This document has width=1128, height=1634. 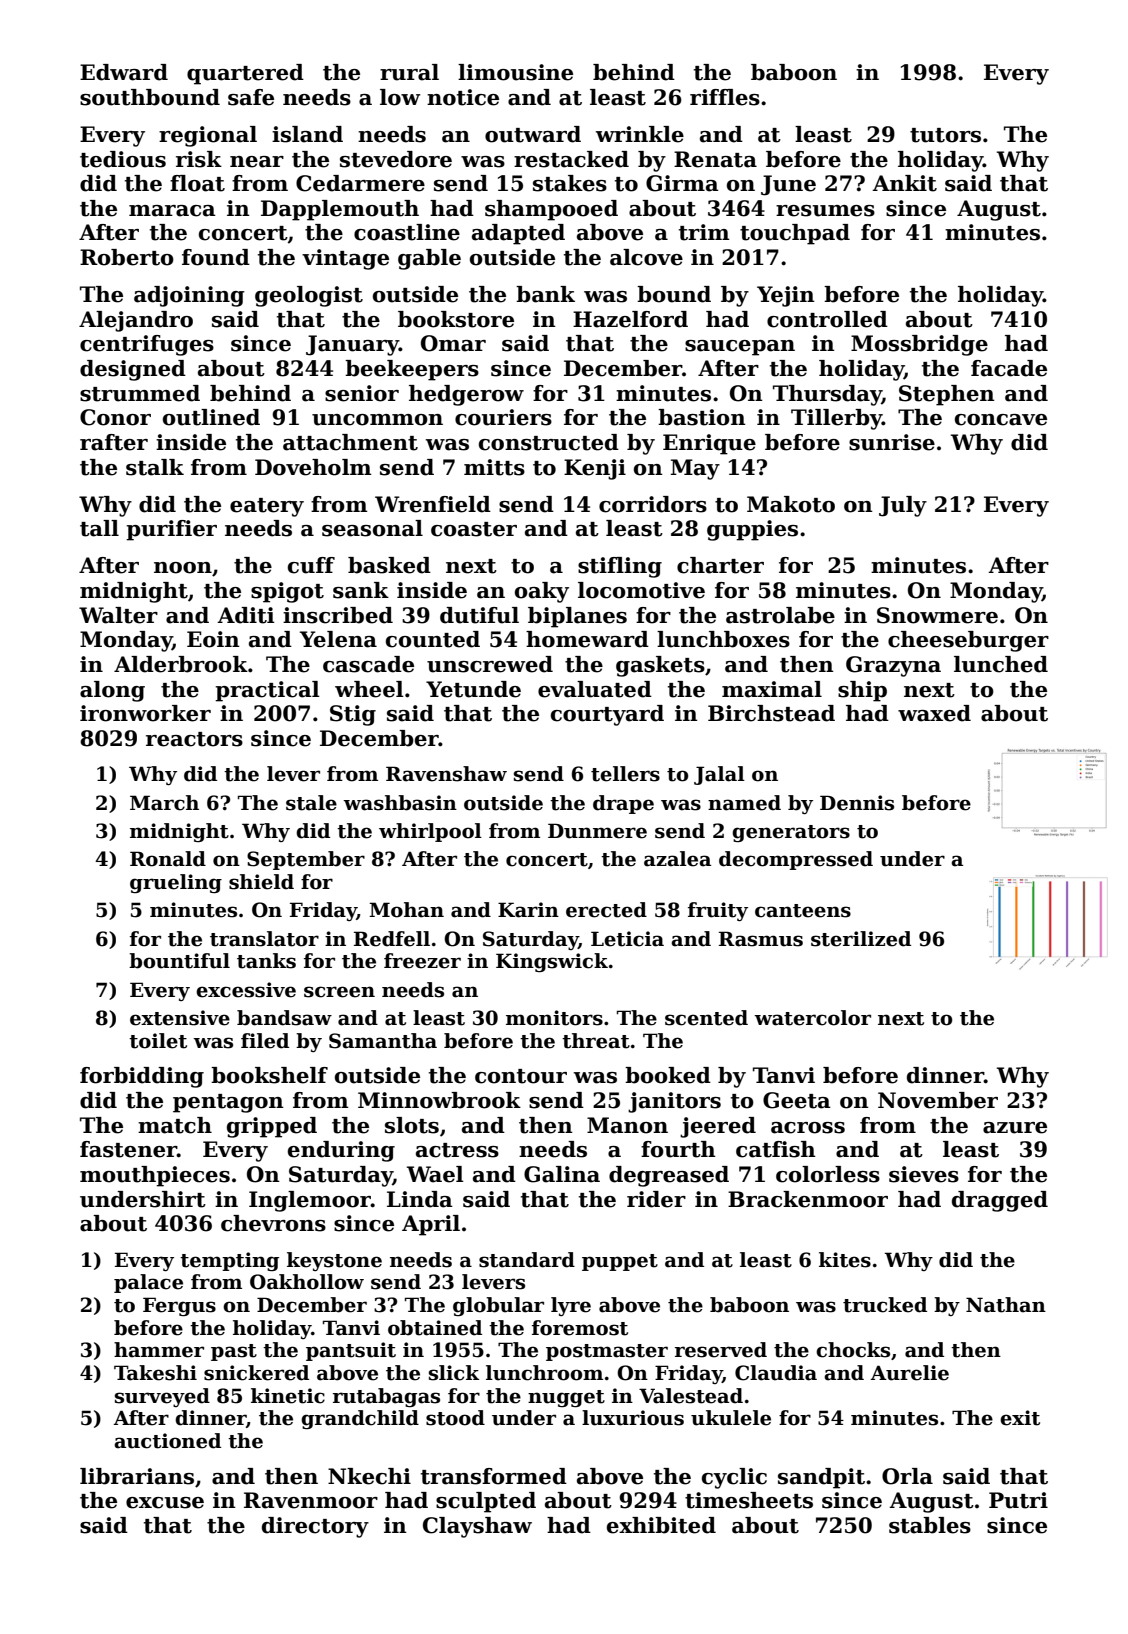 What do you see at coordinates (165, 1503) in the document?
I see `excuse` at bounding box center [165, 1503].
